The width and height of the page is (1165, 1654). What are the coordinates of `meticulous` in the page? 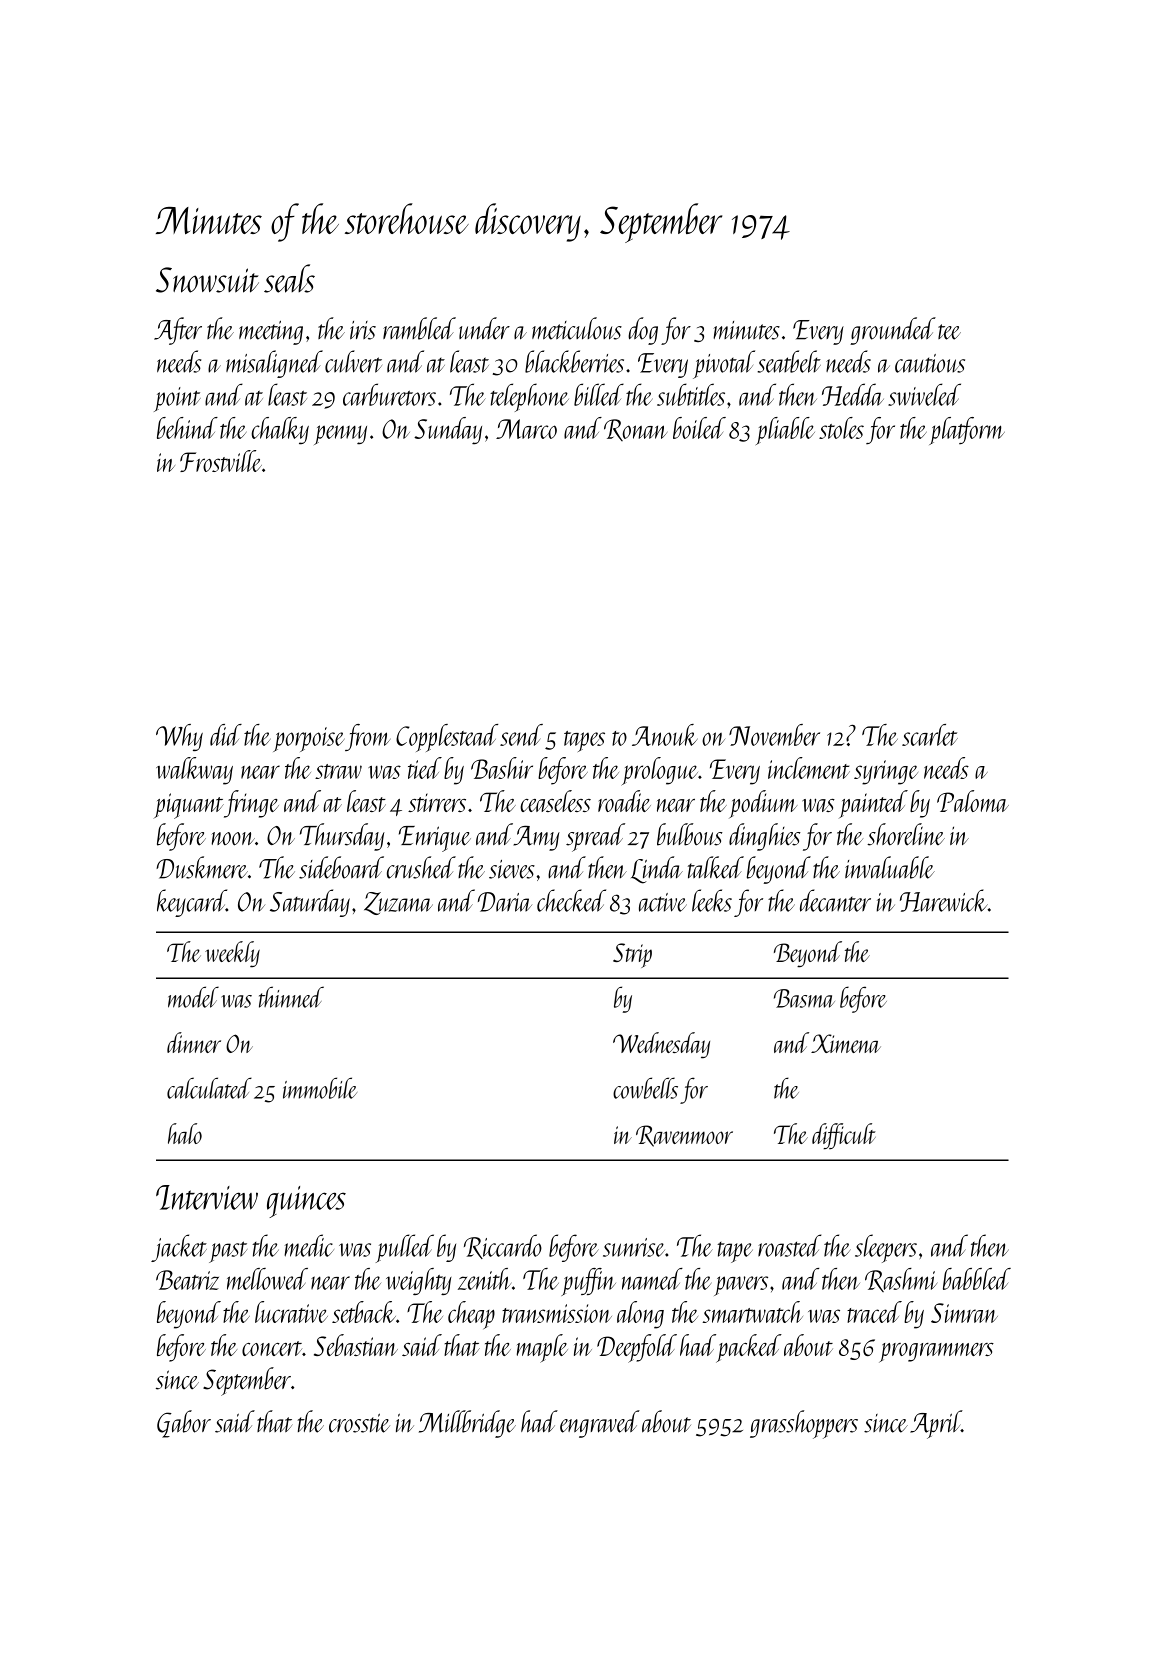 It's located at (577, 328).
